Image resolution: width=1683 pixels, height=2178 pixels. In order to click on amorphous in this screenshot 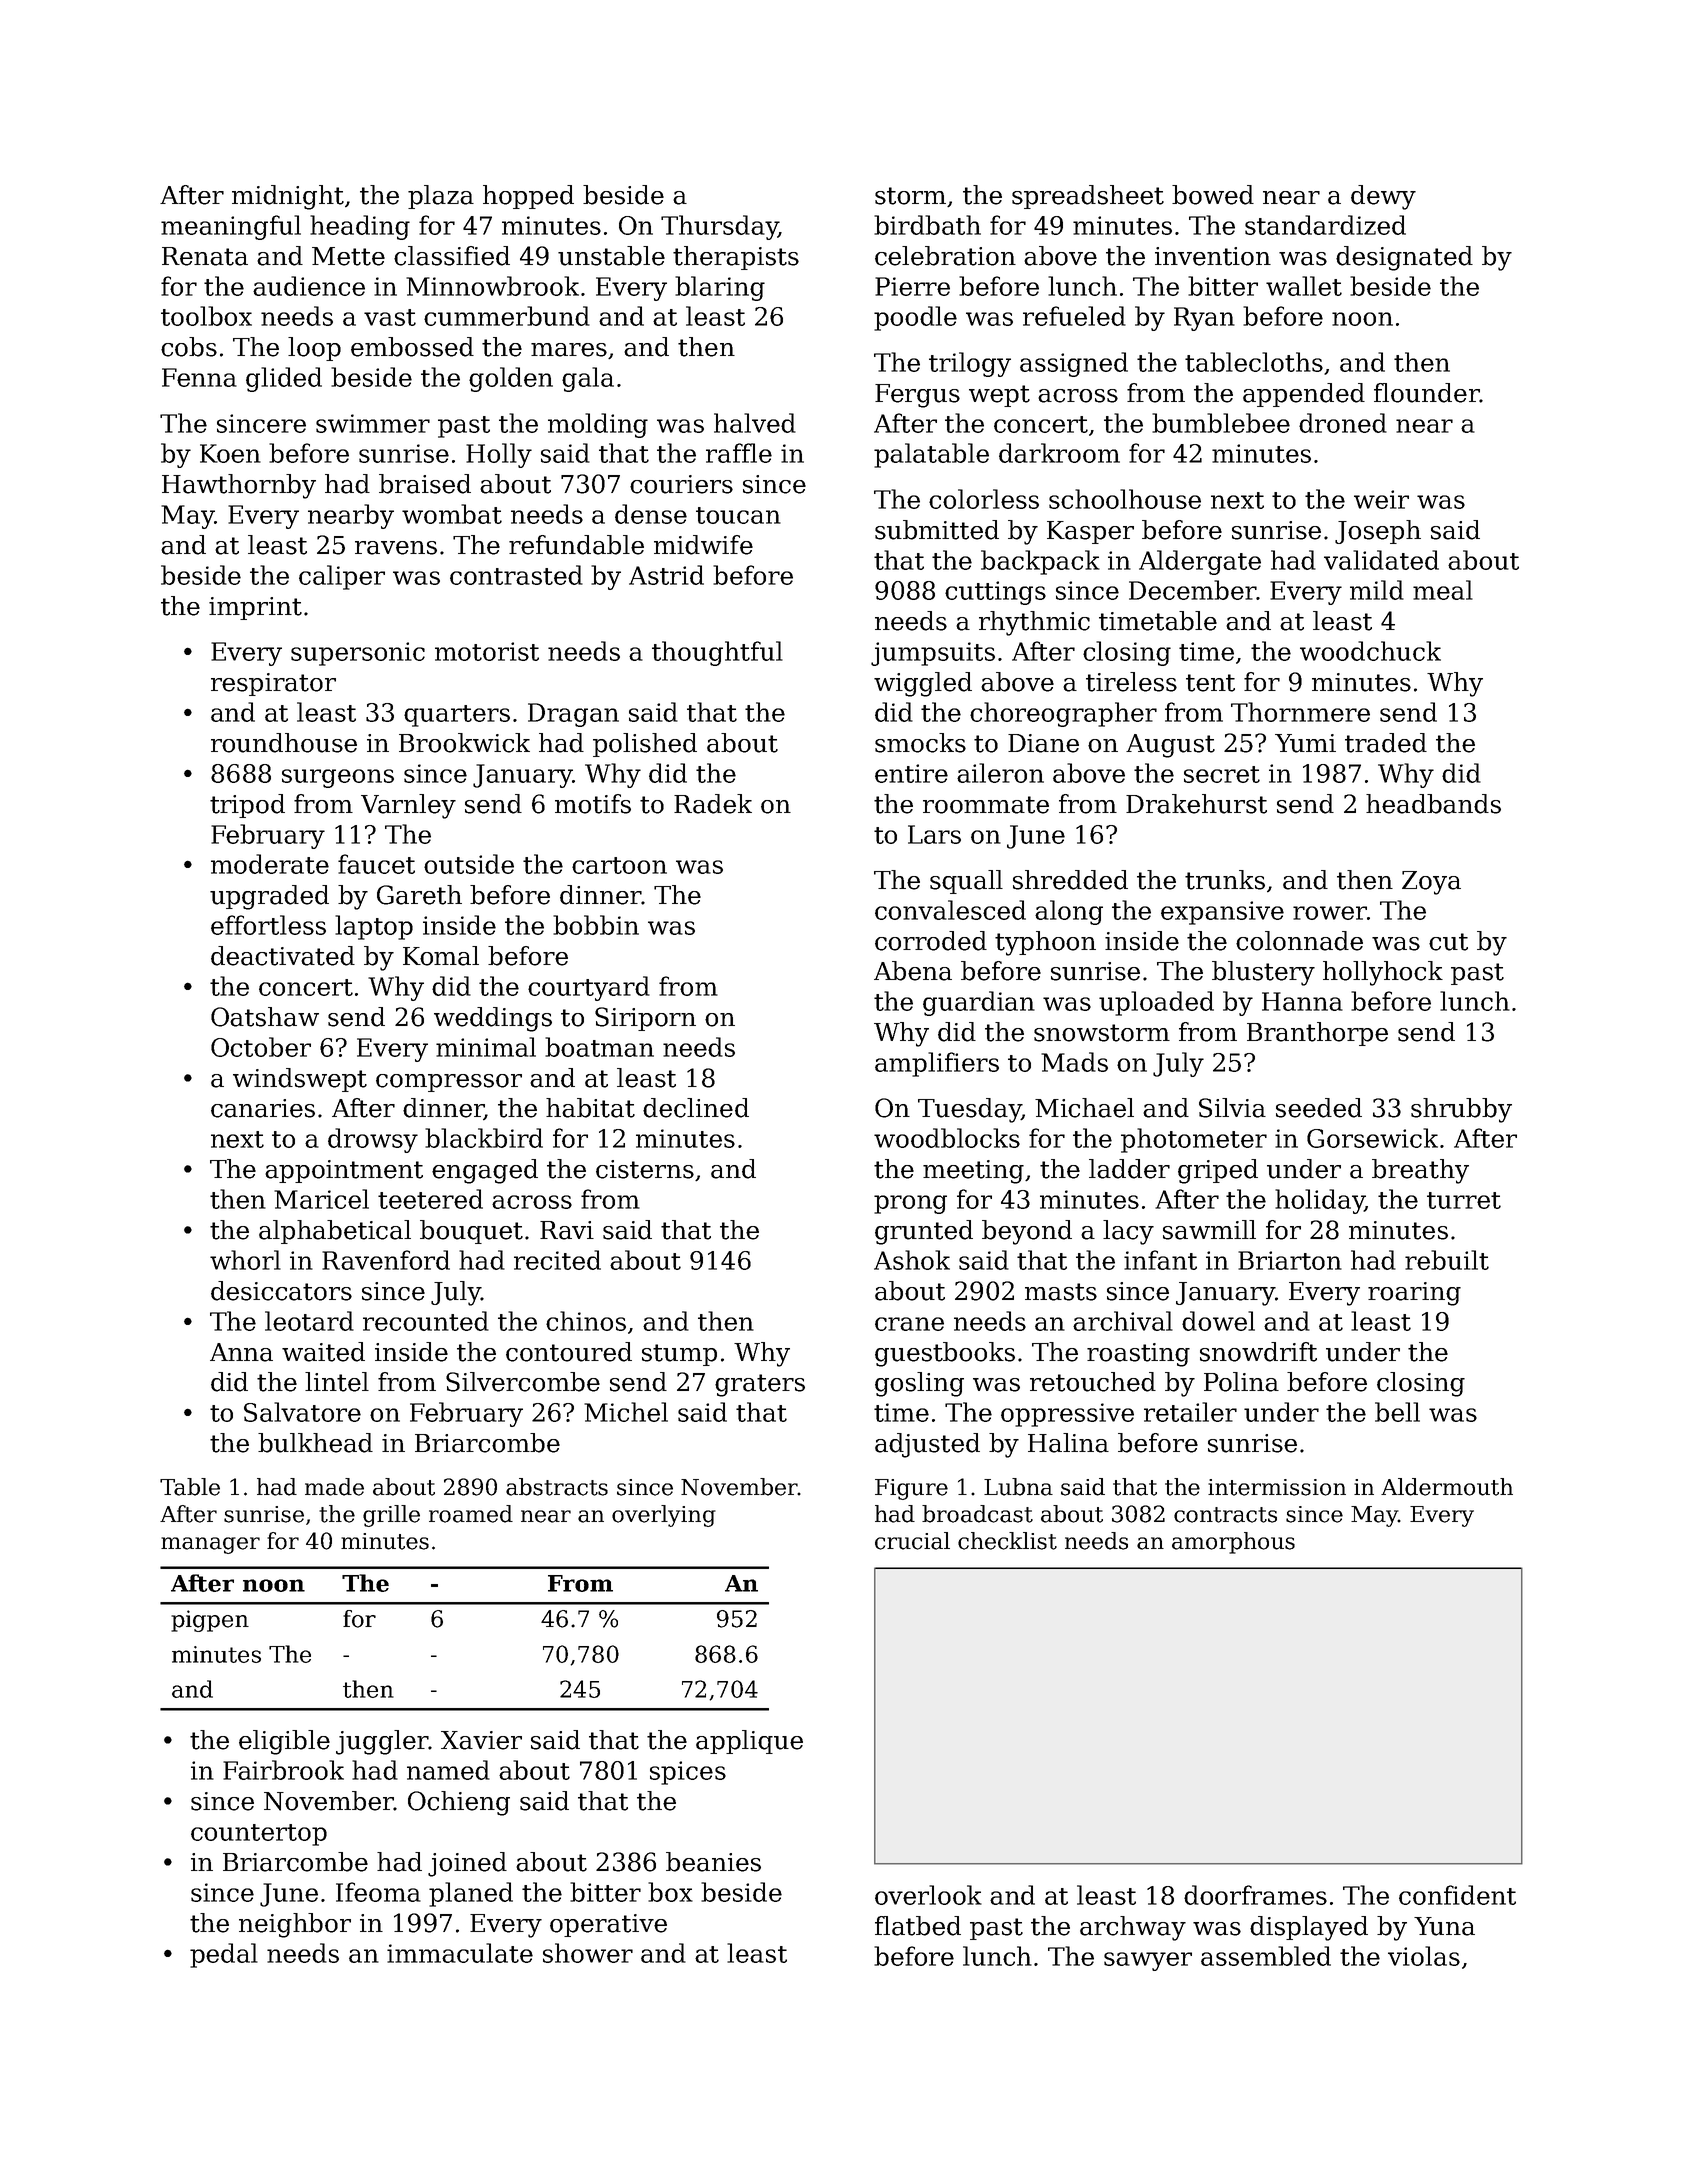, I will do `click(1233, 1543)`.
